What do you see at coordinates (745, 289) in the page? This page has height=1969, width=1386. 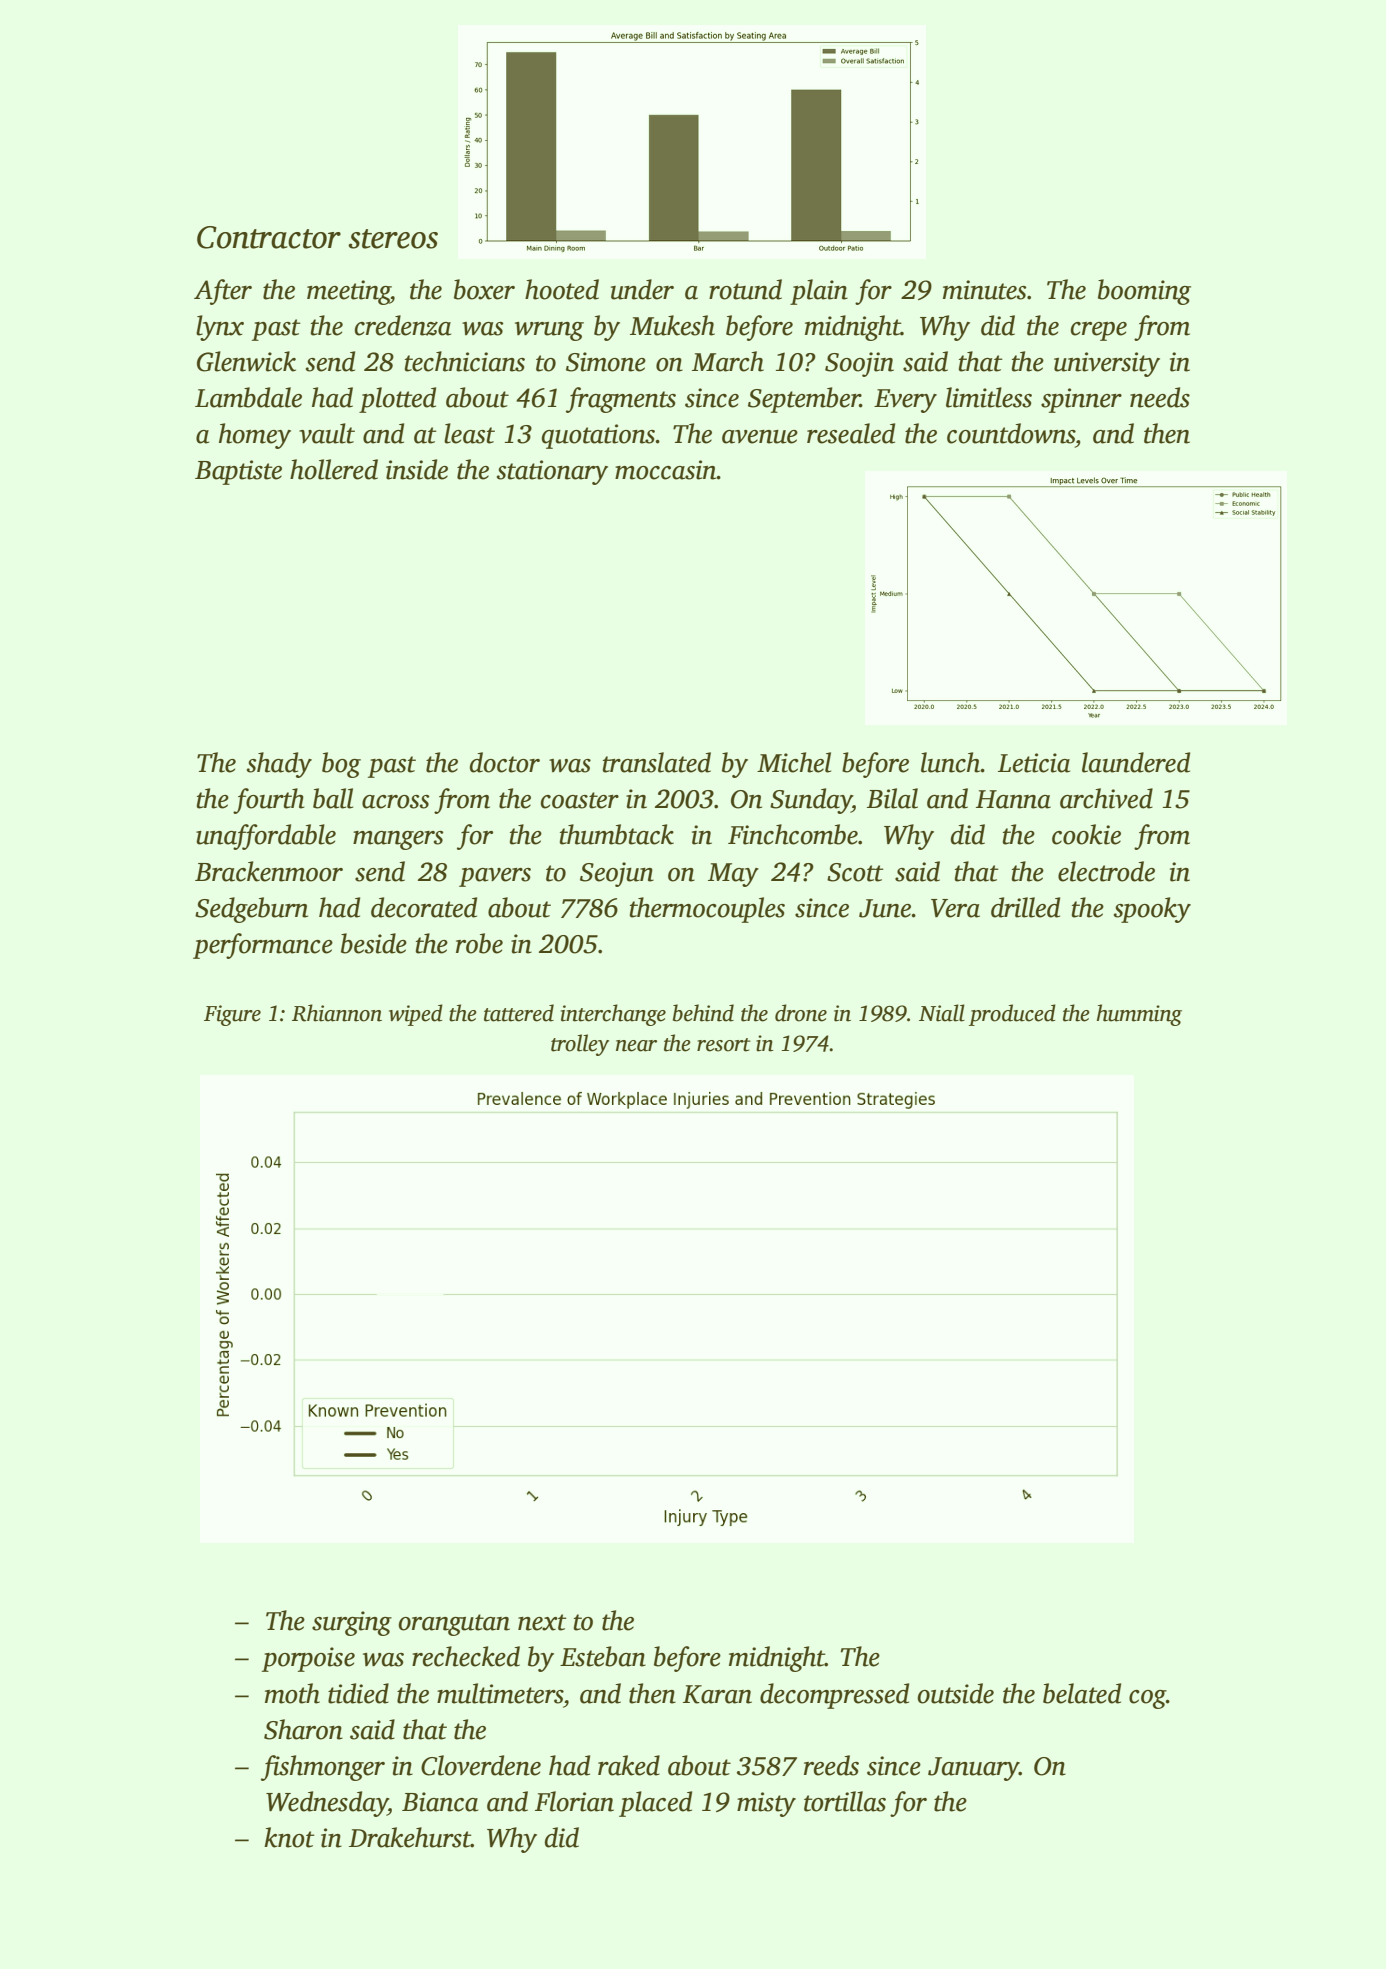 I see `rotund` at bounding box center [745, 289].
